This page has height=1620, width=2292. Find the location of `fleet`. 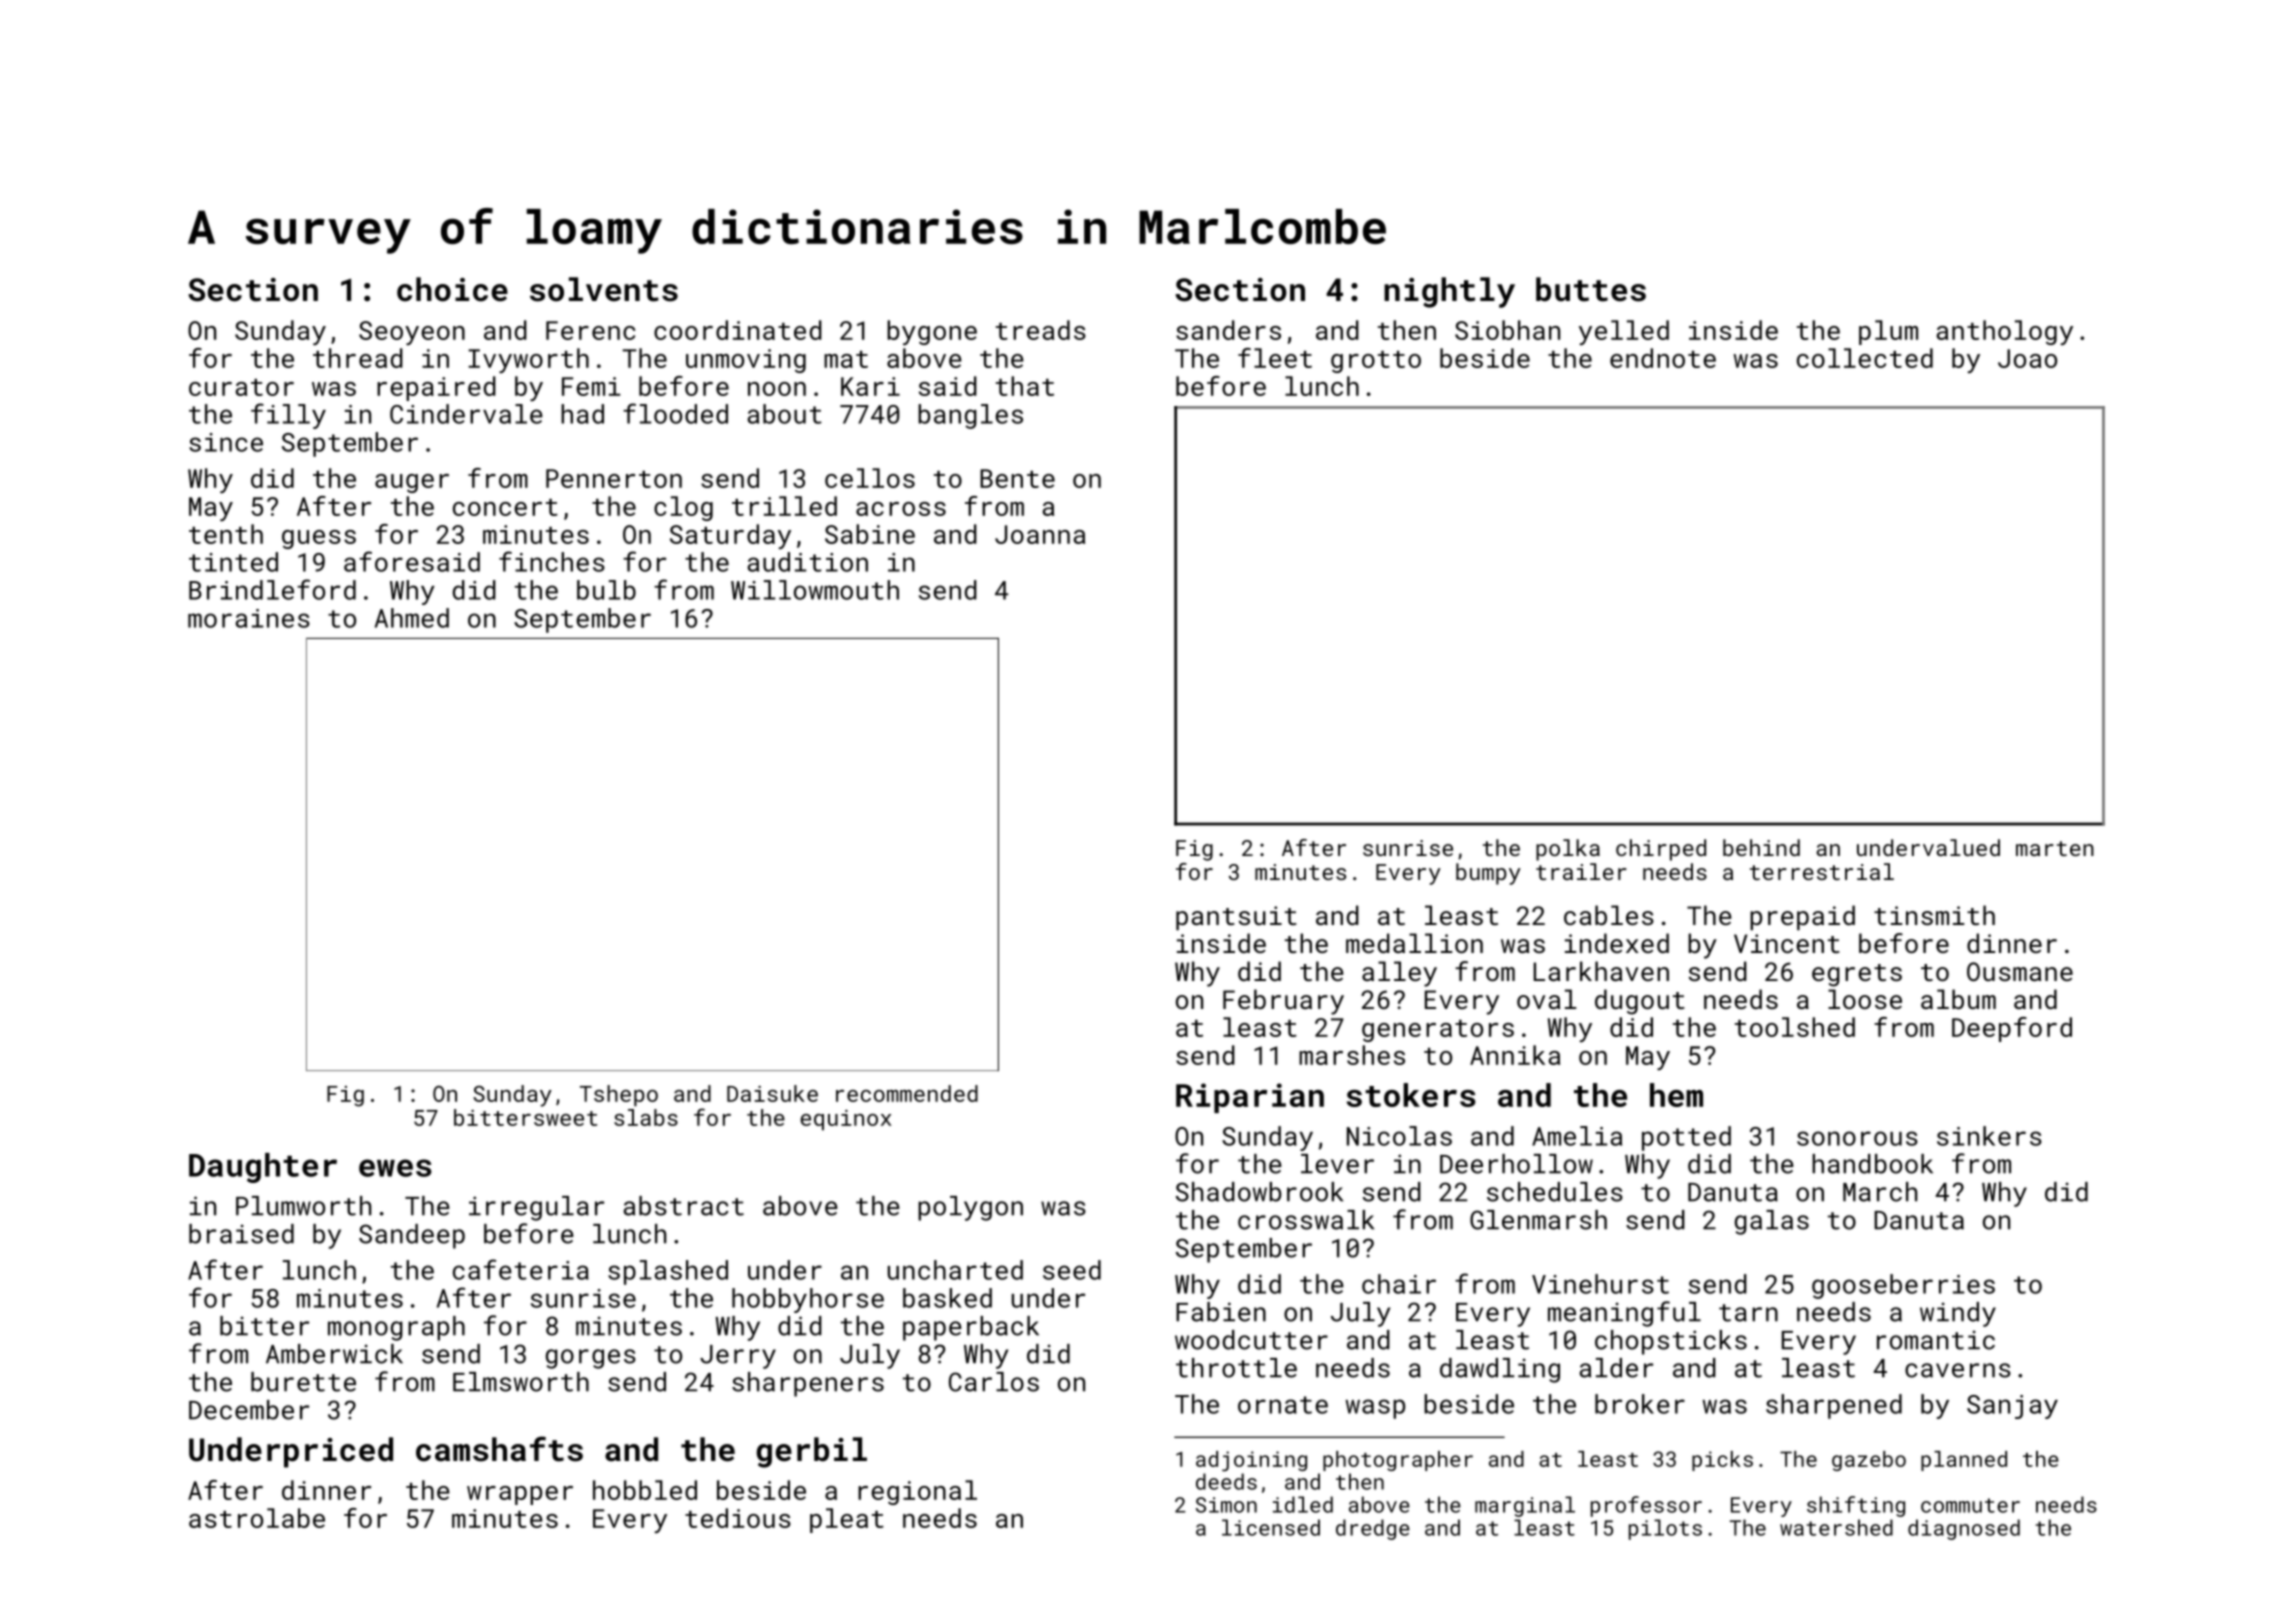

fleet is located at coordinates (1275, 358).
